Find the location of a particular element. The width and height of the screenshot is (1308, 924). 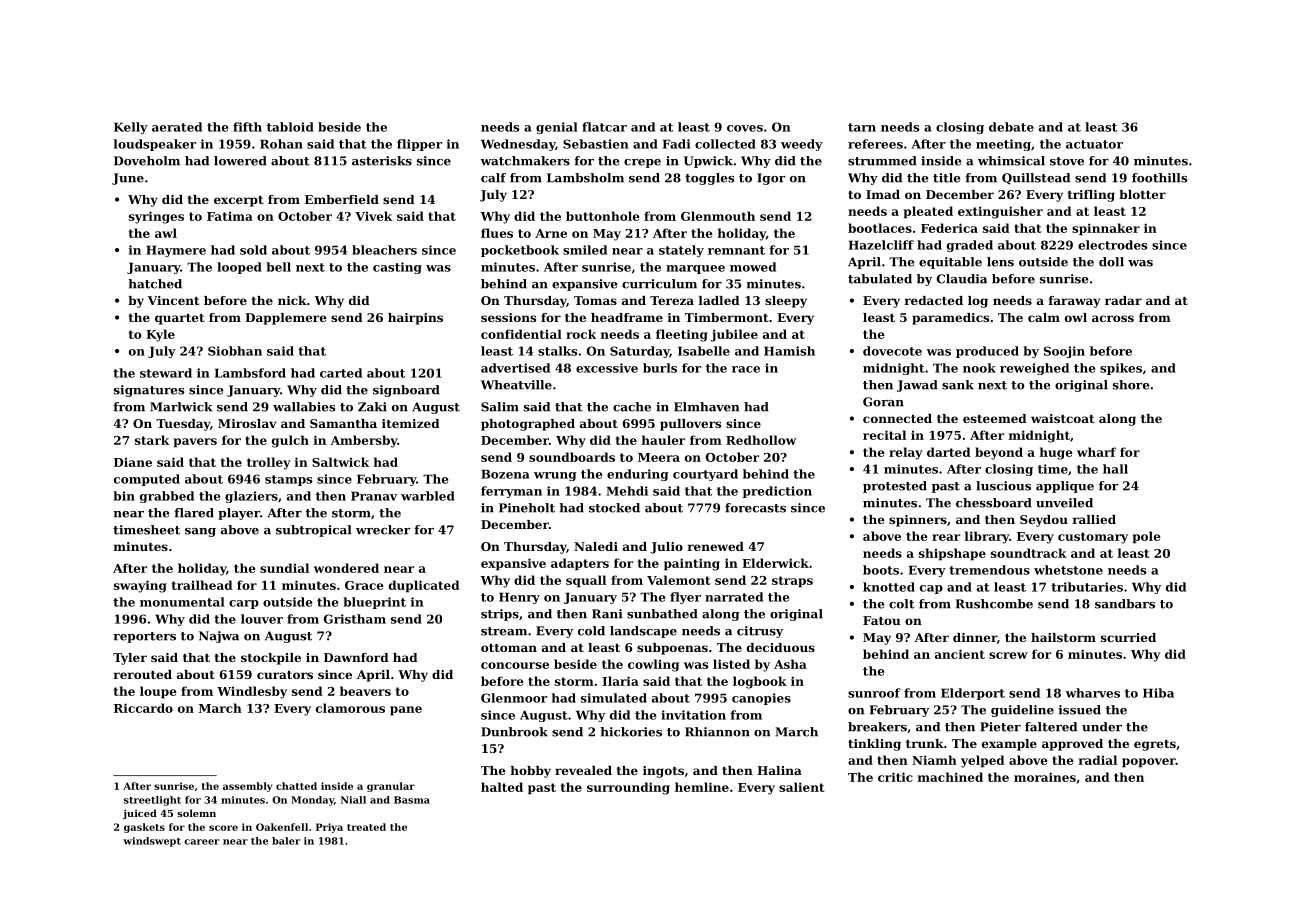

confidential is located at coordinates (521, 334).
